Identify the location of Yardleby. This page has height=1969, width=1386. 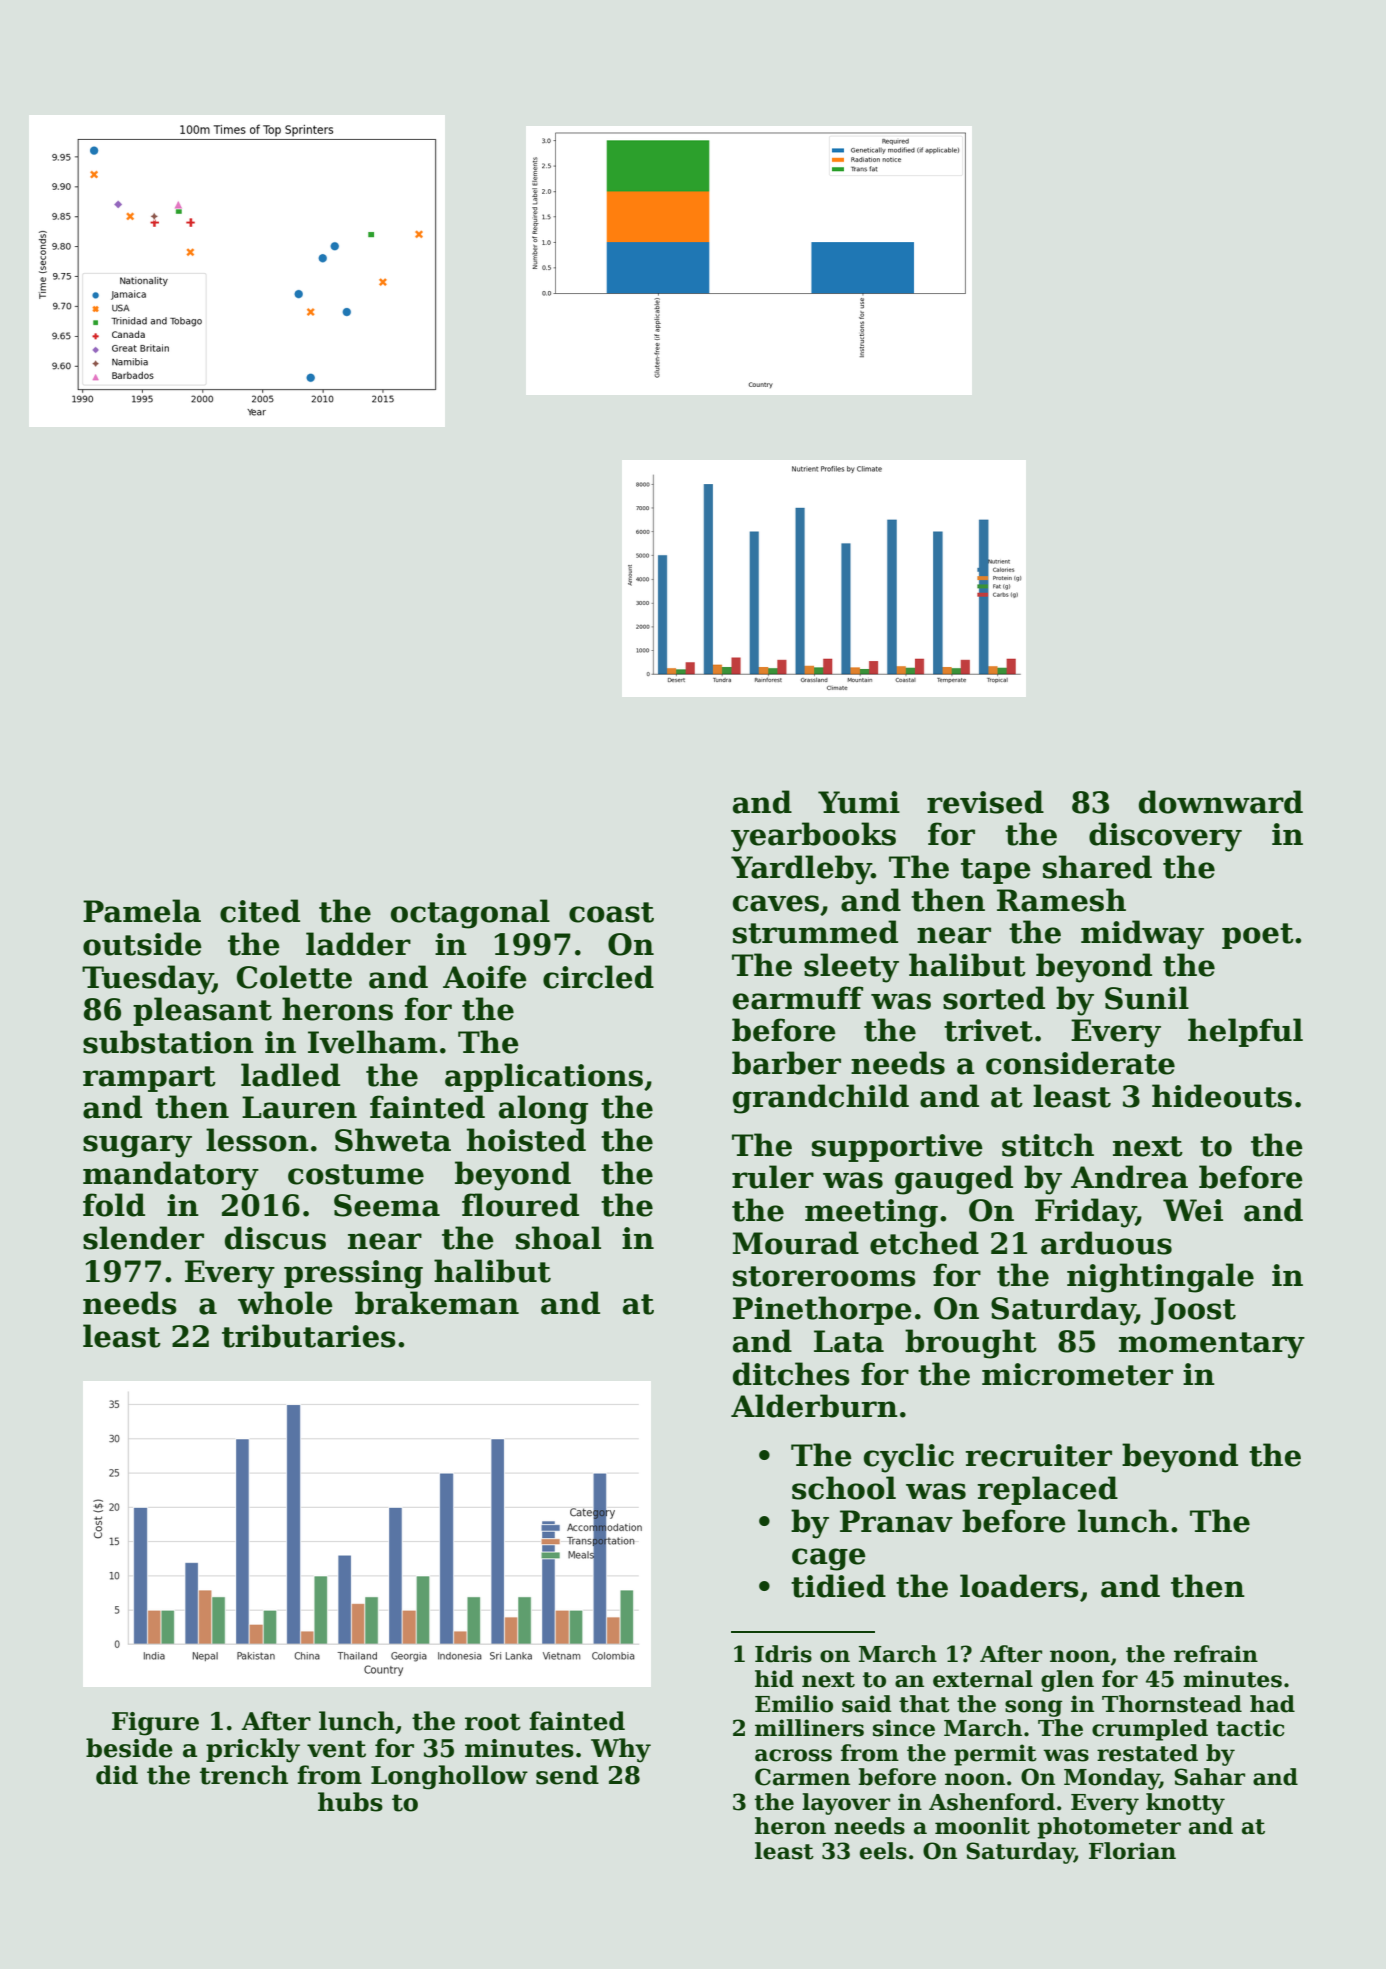
(801, 870).
